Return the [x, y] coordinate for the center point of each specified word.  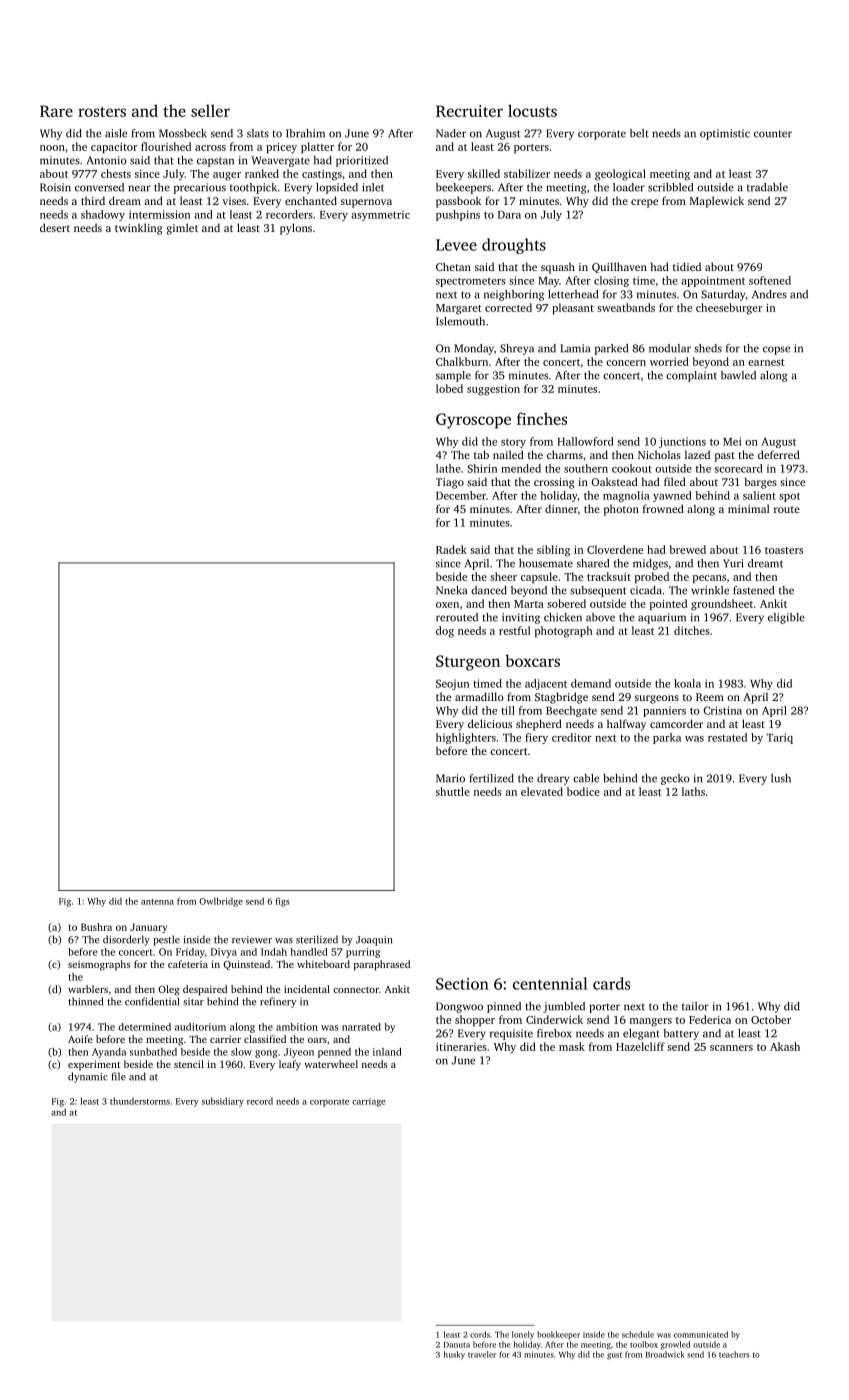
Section [462, 984]
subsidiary [223, 1102]
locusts [532, 110]
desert [55, 227]
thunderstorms [140, 1101]
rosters [102, 112]
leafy [290, 1065]
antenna [157, 902]
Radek [451, 549]
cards [611, 983]
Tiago [450, 483]
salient [759, 495]
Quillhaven [619, 267]
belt [639, 133]
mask [572, 1046]
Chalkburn [462, 361]
